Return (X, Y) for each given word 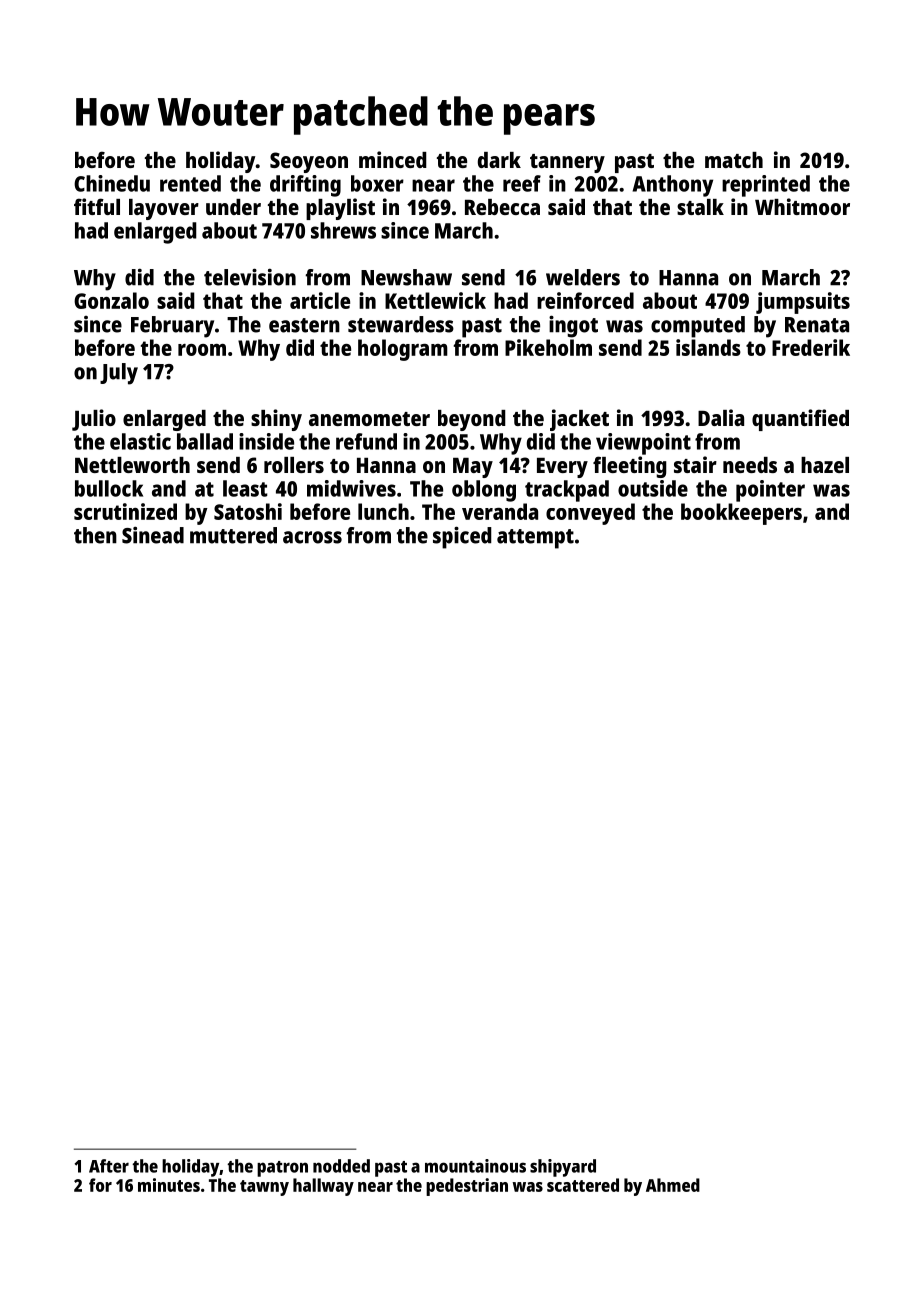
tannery (567, 163)
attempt (535, 539)
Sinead (153, 535)
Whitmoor (802, 206)
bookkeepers (741, 514)
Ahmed (673, 1185)
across (312, 537)
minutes (169, 1185)
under (233, 207)
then (95, 535)
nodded (341, 1166)
